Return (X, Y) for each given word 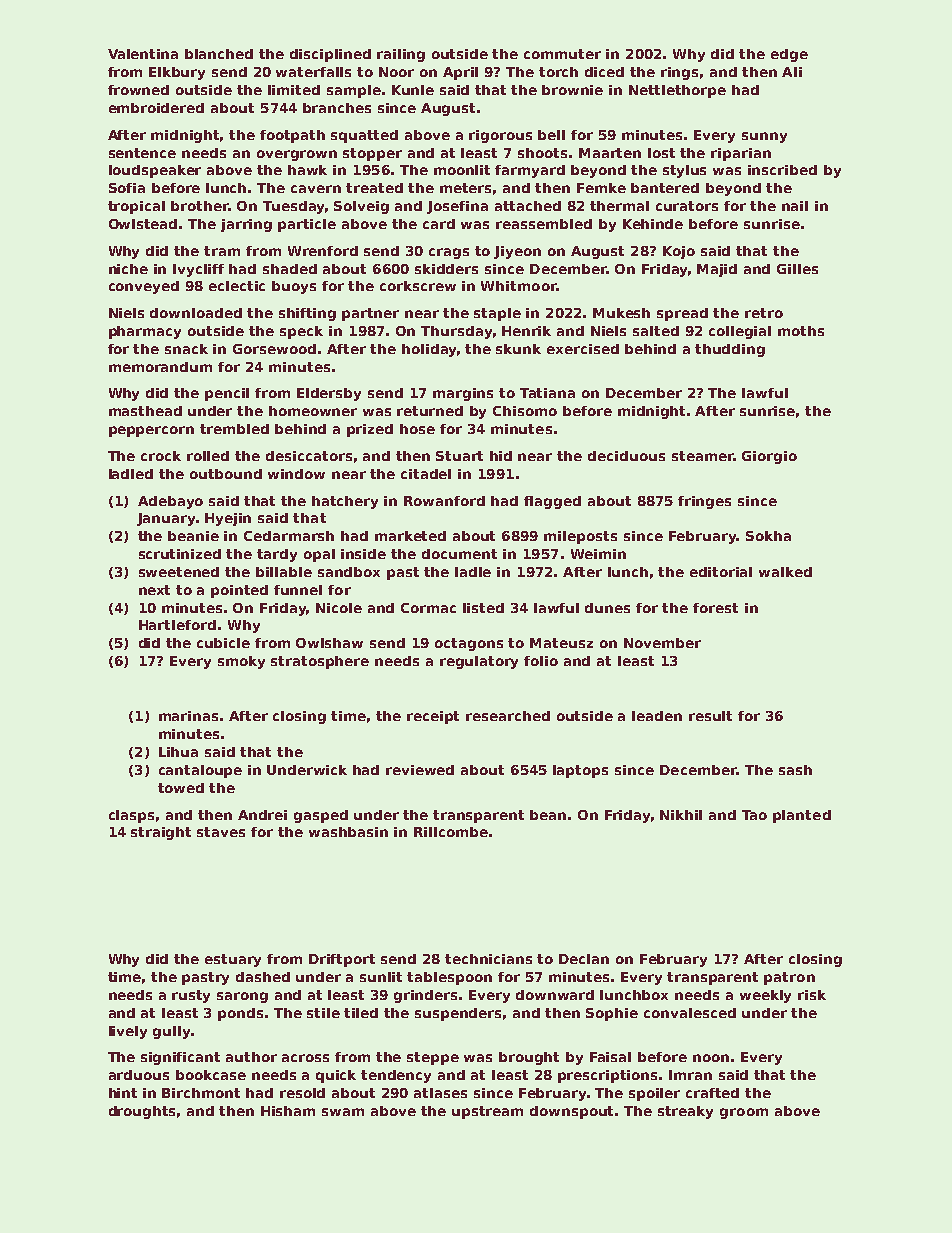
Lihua (178, 752)
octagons (469, 644)
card (439, 224)
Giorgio (769, 457)
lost (661, 153)
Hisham (288, 1111)
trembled (234, 429)
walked (785, 572)
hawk (307, 170)
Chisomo (525, 411)
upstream (487, 1112)
